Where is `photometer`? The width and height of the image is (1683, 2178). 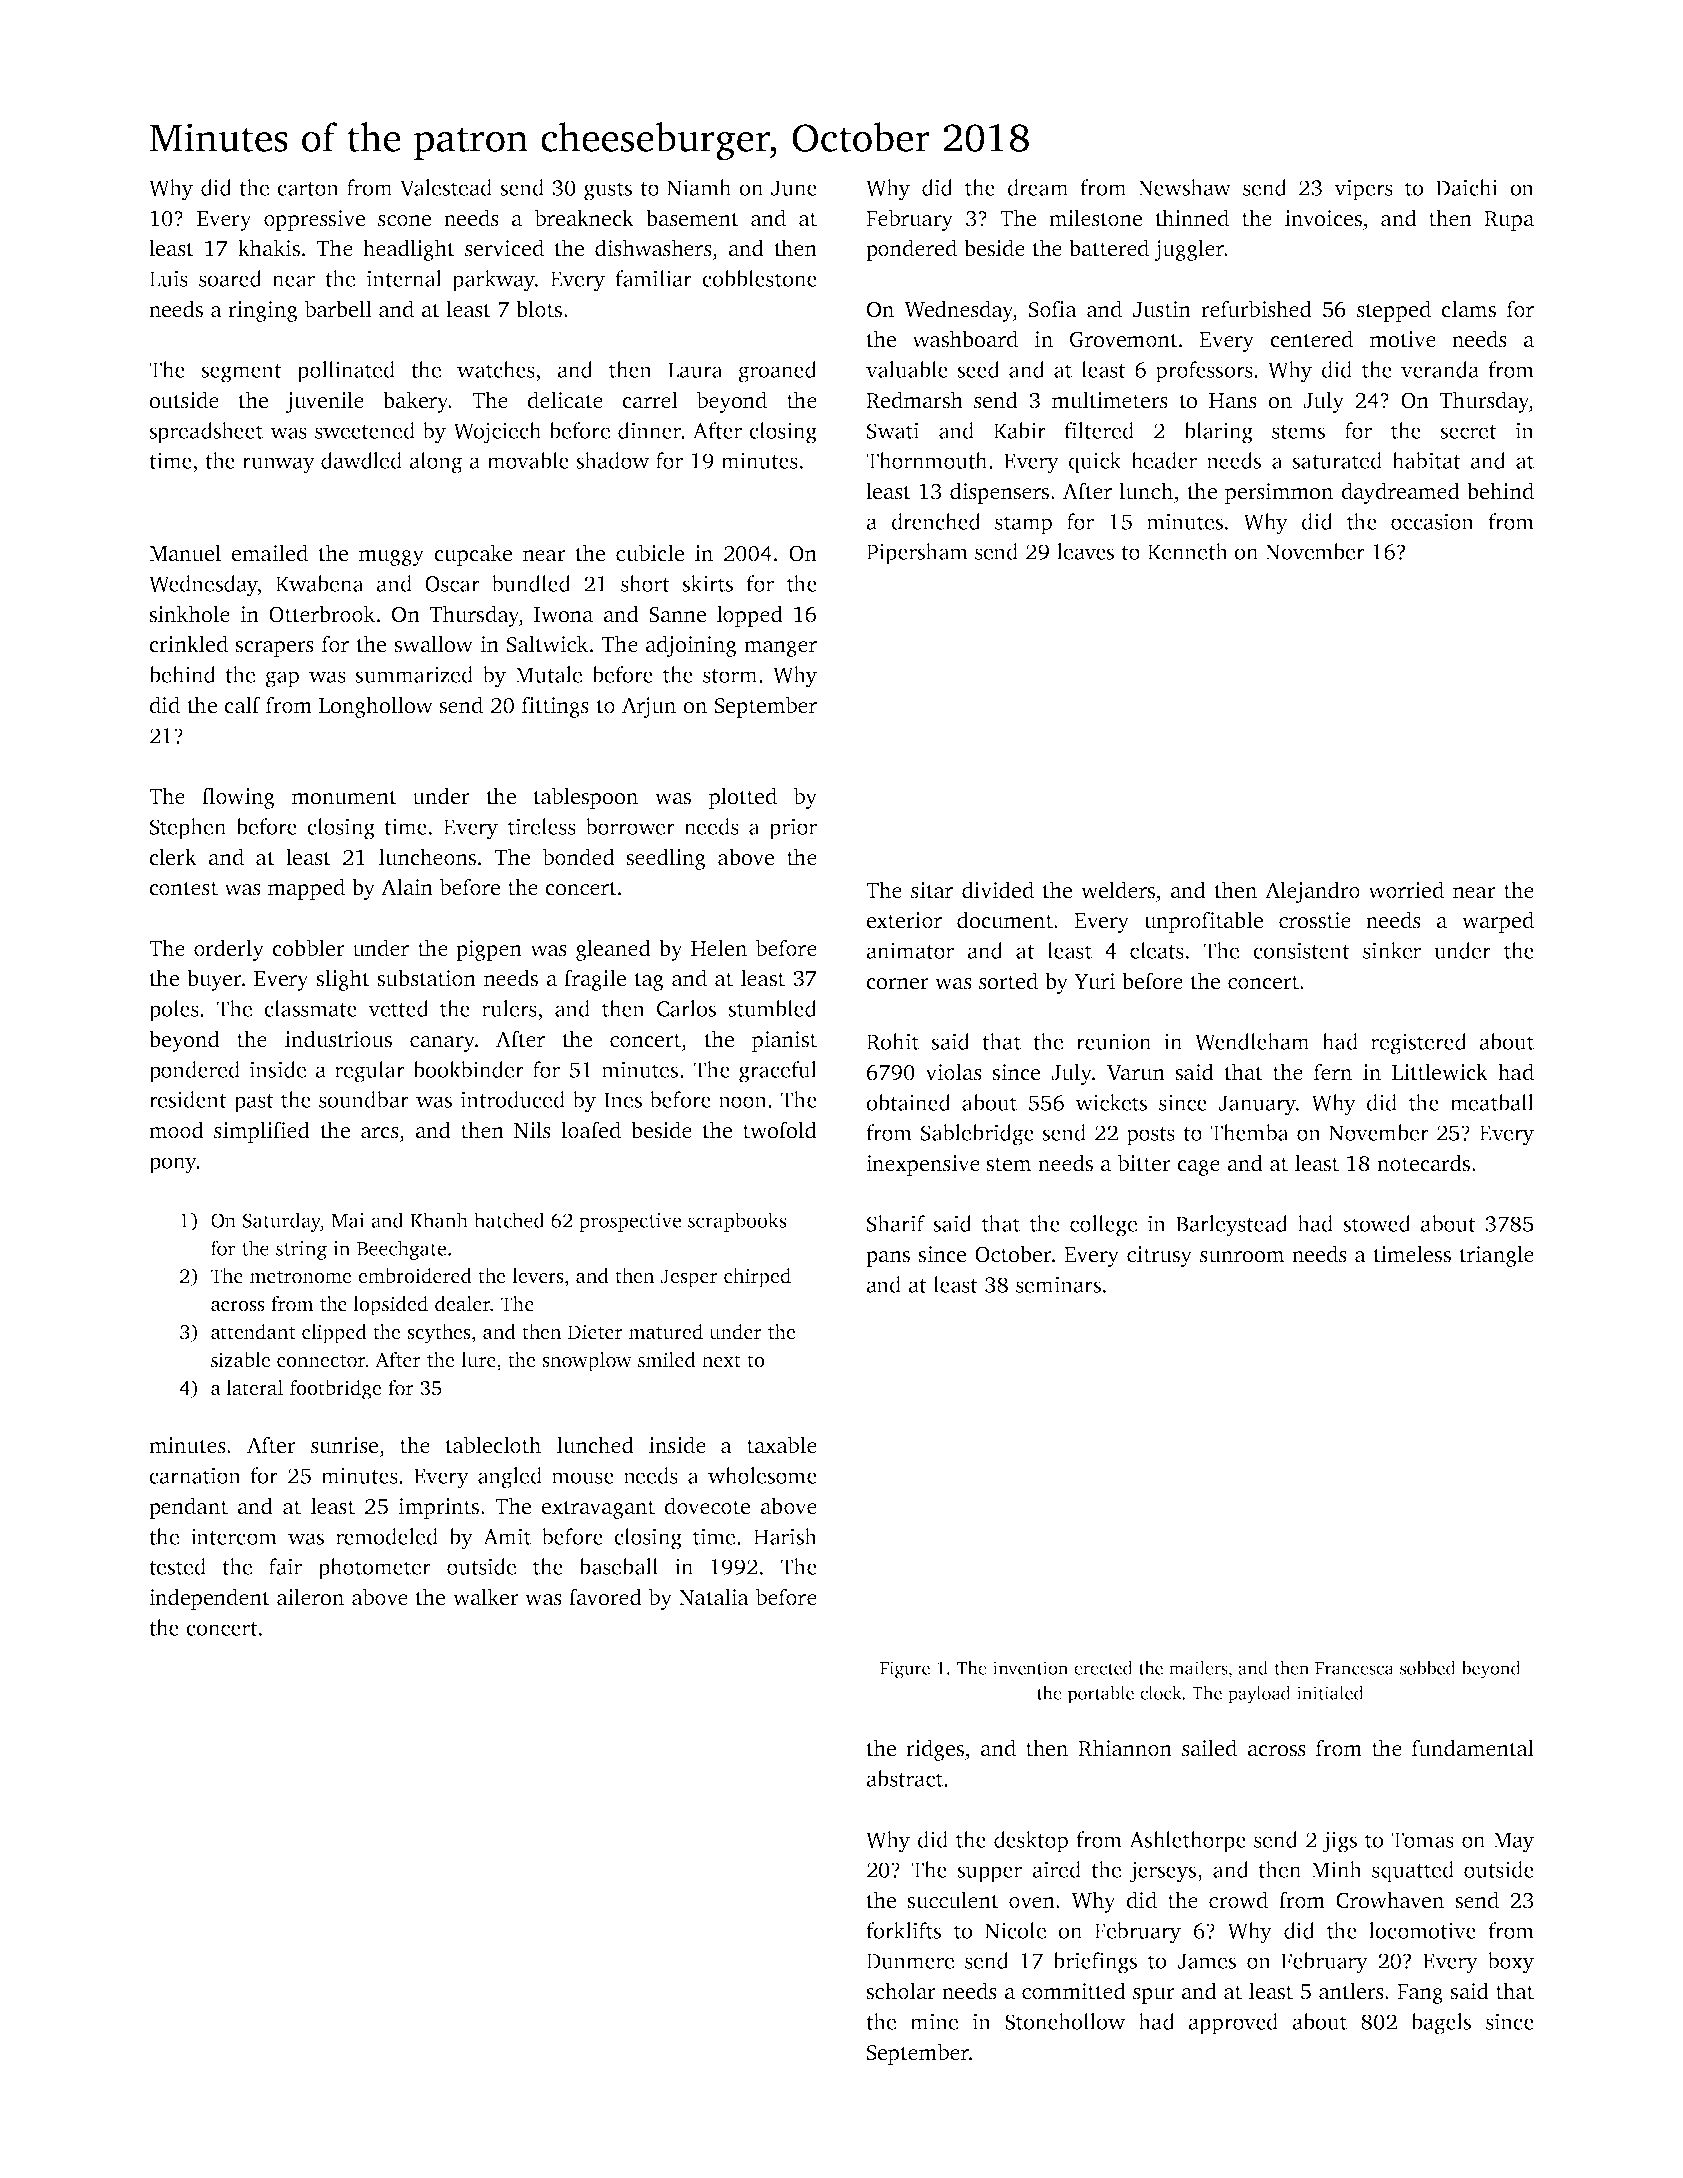
photometer is located at coordinates (374, 1569).
